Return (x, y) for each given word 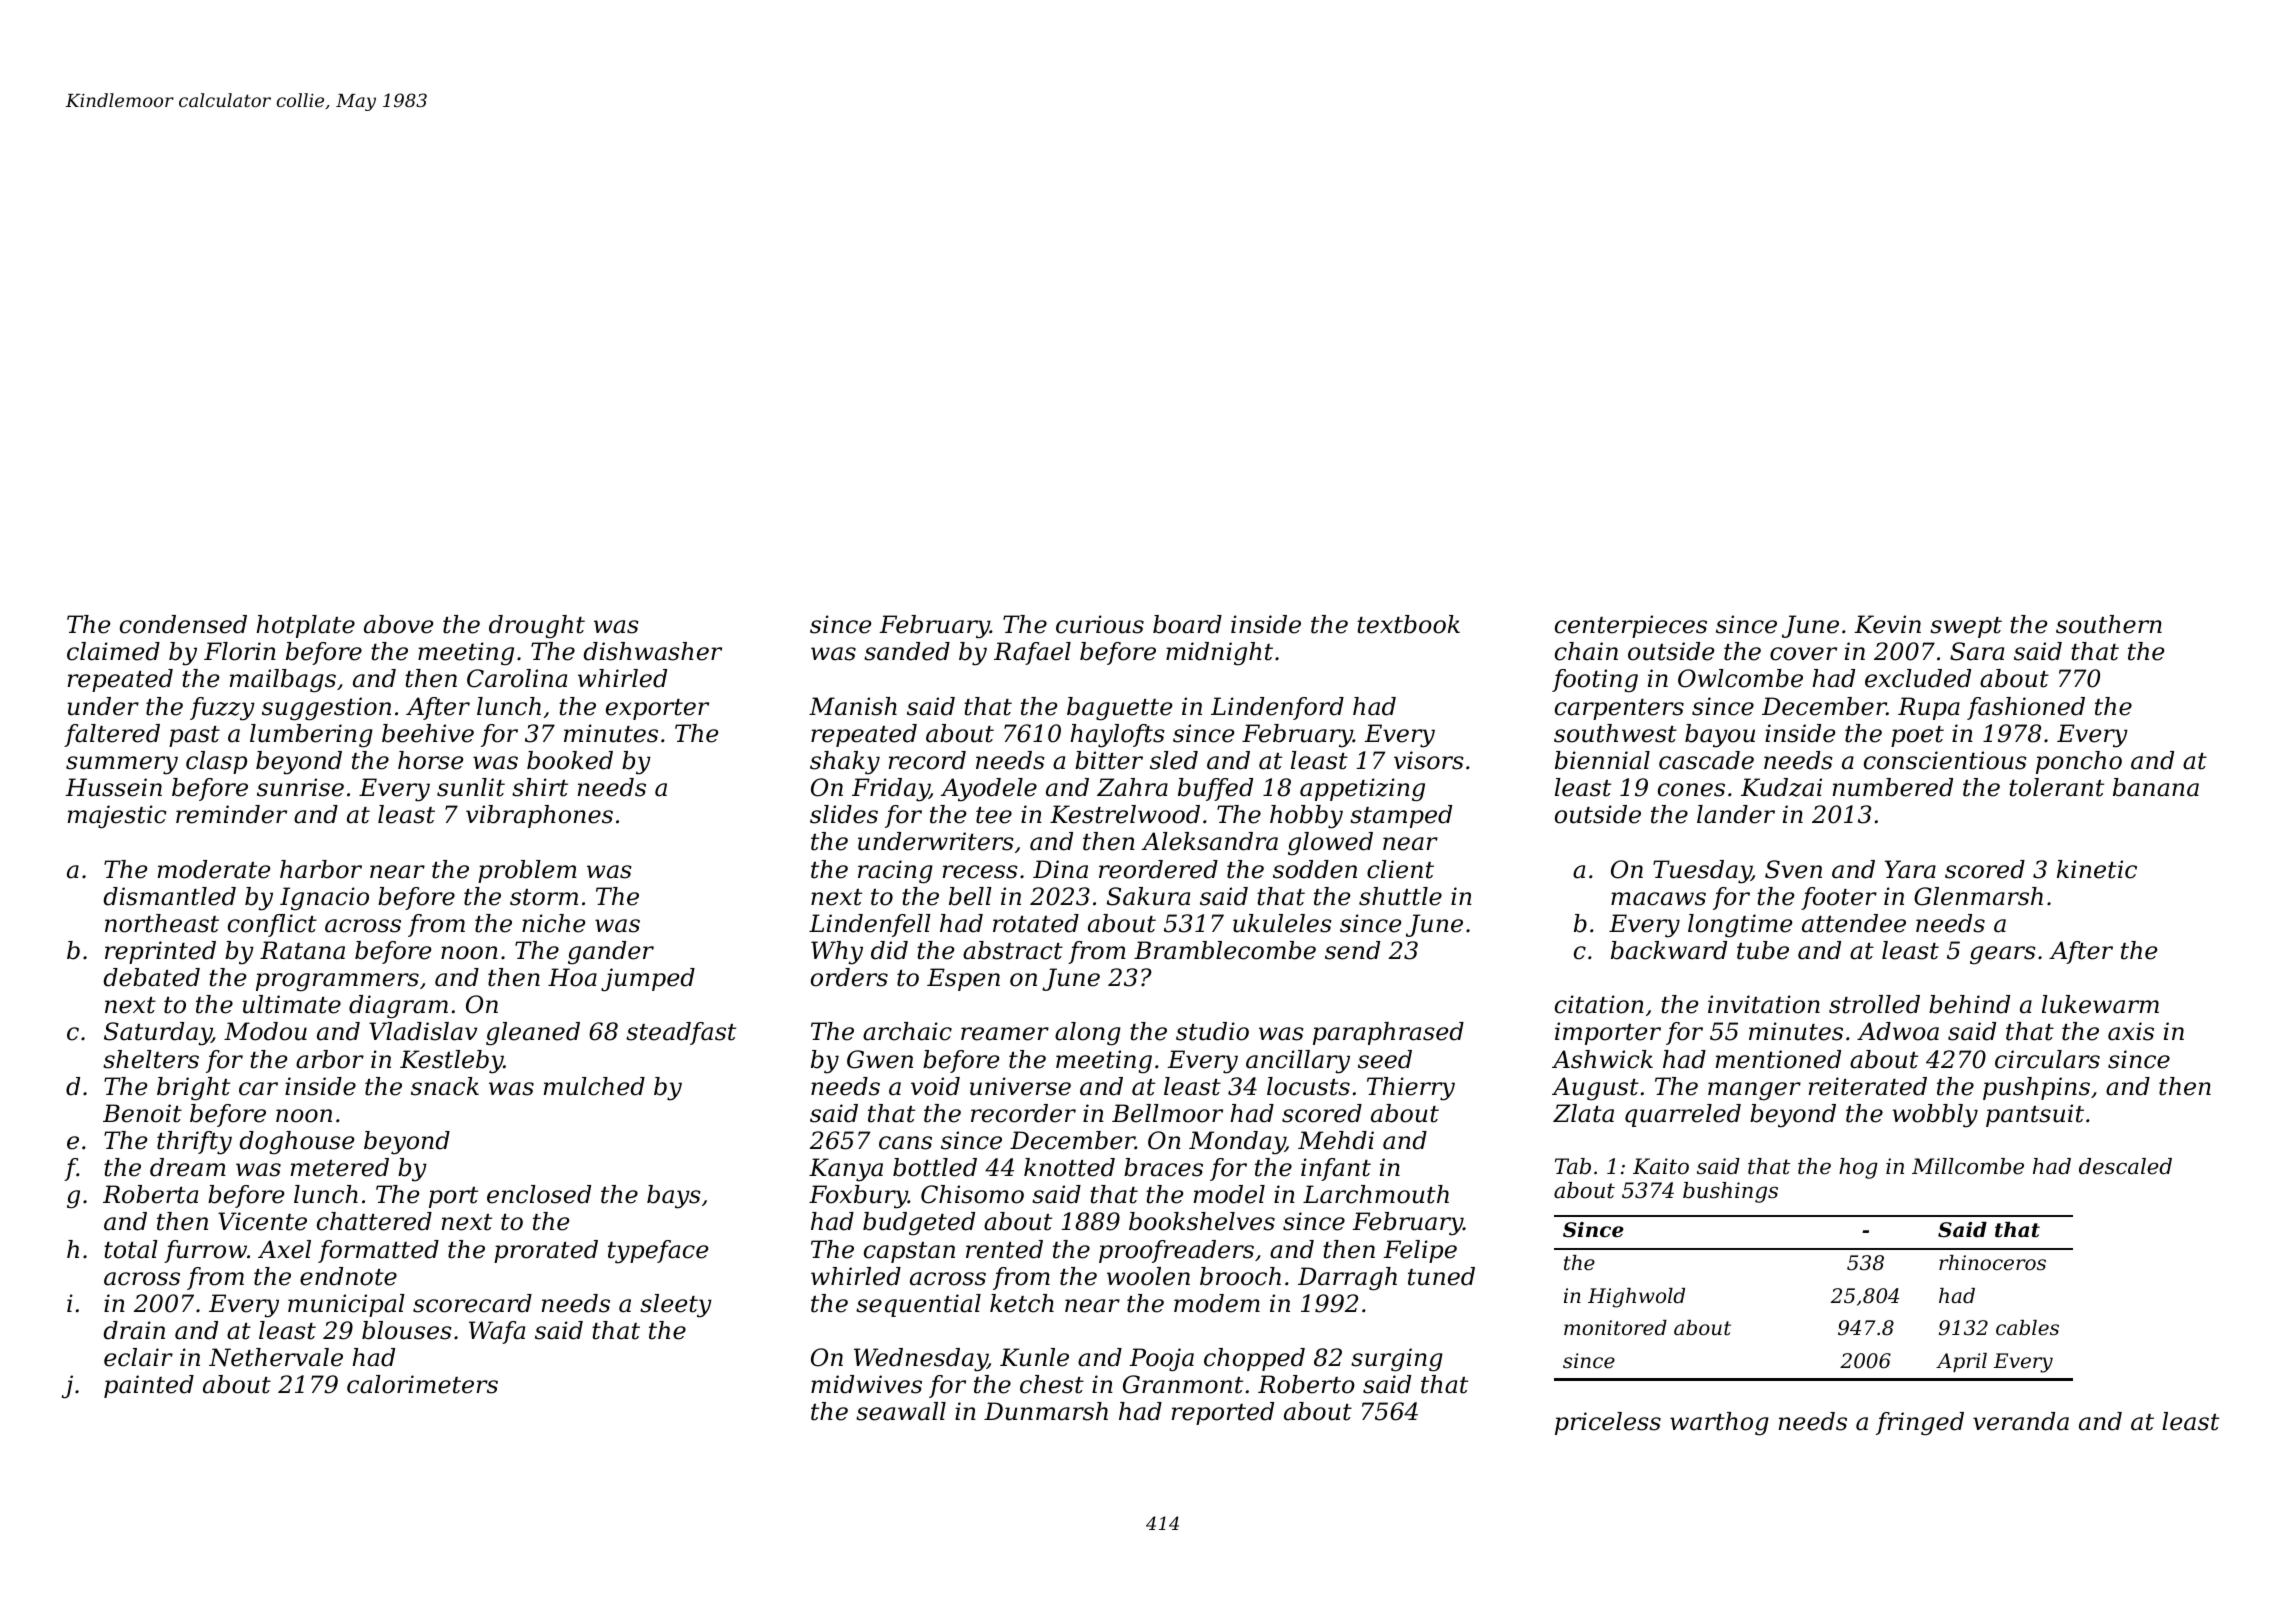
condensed (183, 624)
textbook (1408, 624)
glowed (1330, 844)
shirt (540, 787)
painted (149, 1386)
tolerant (2056, 787)
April (1961, 1362)
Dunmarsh (1046, 1411)
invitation (1764, 1004)
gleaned (533, 1034)
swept (1966, 627)
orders (849, 977)
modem (1217, 1303)
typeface (658, 1252)
